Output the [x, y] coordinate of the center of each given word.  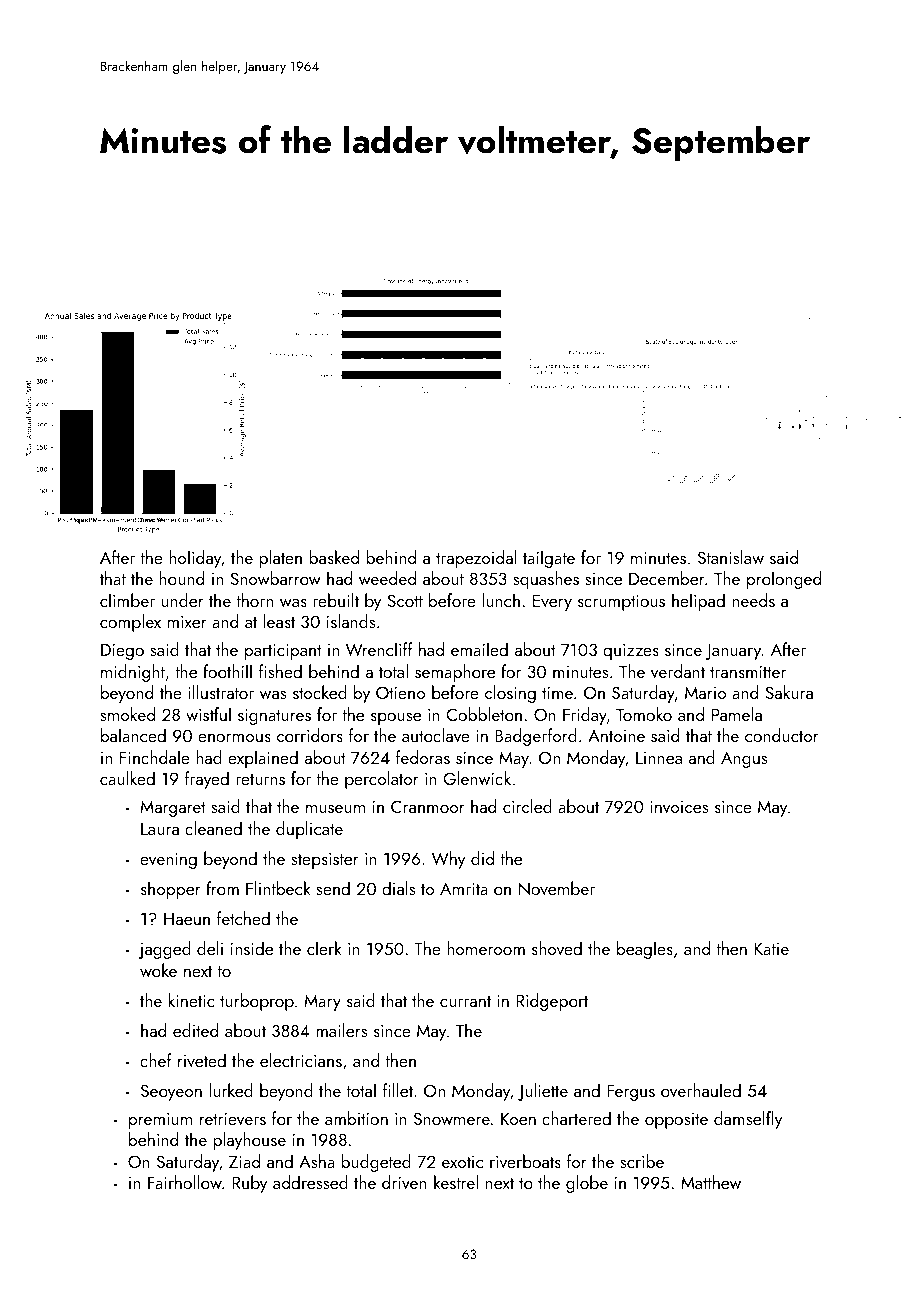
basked [334, 557]
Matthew [711, 1182]
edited [195, 1030]
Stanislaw [731, 557]
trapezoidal [476, 559]
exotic [462, 1162]
